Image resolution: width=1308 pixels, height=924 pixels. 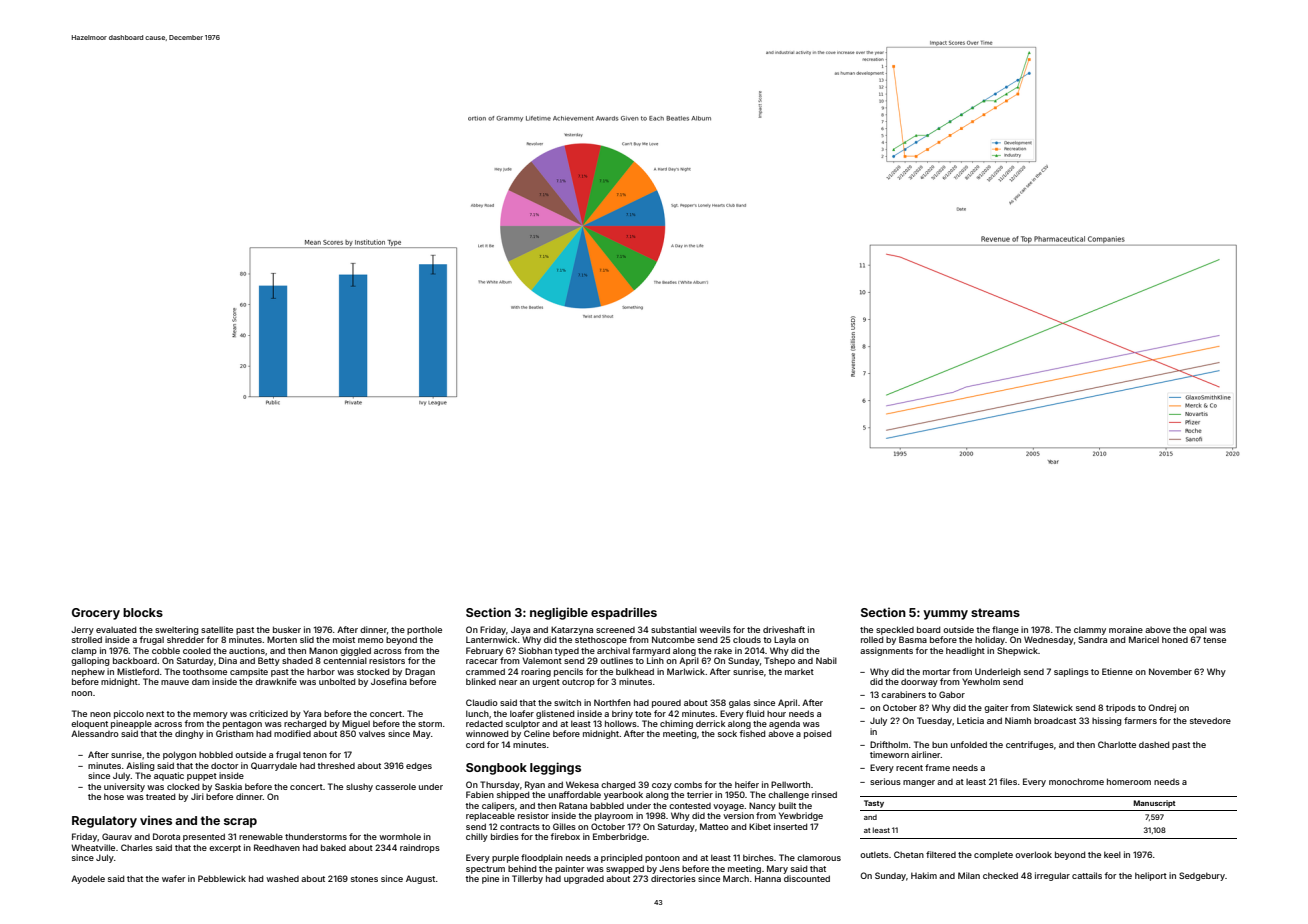 I want to click on Yara, so click(x=312, y=713).
